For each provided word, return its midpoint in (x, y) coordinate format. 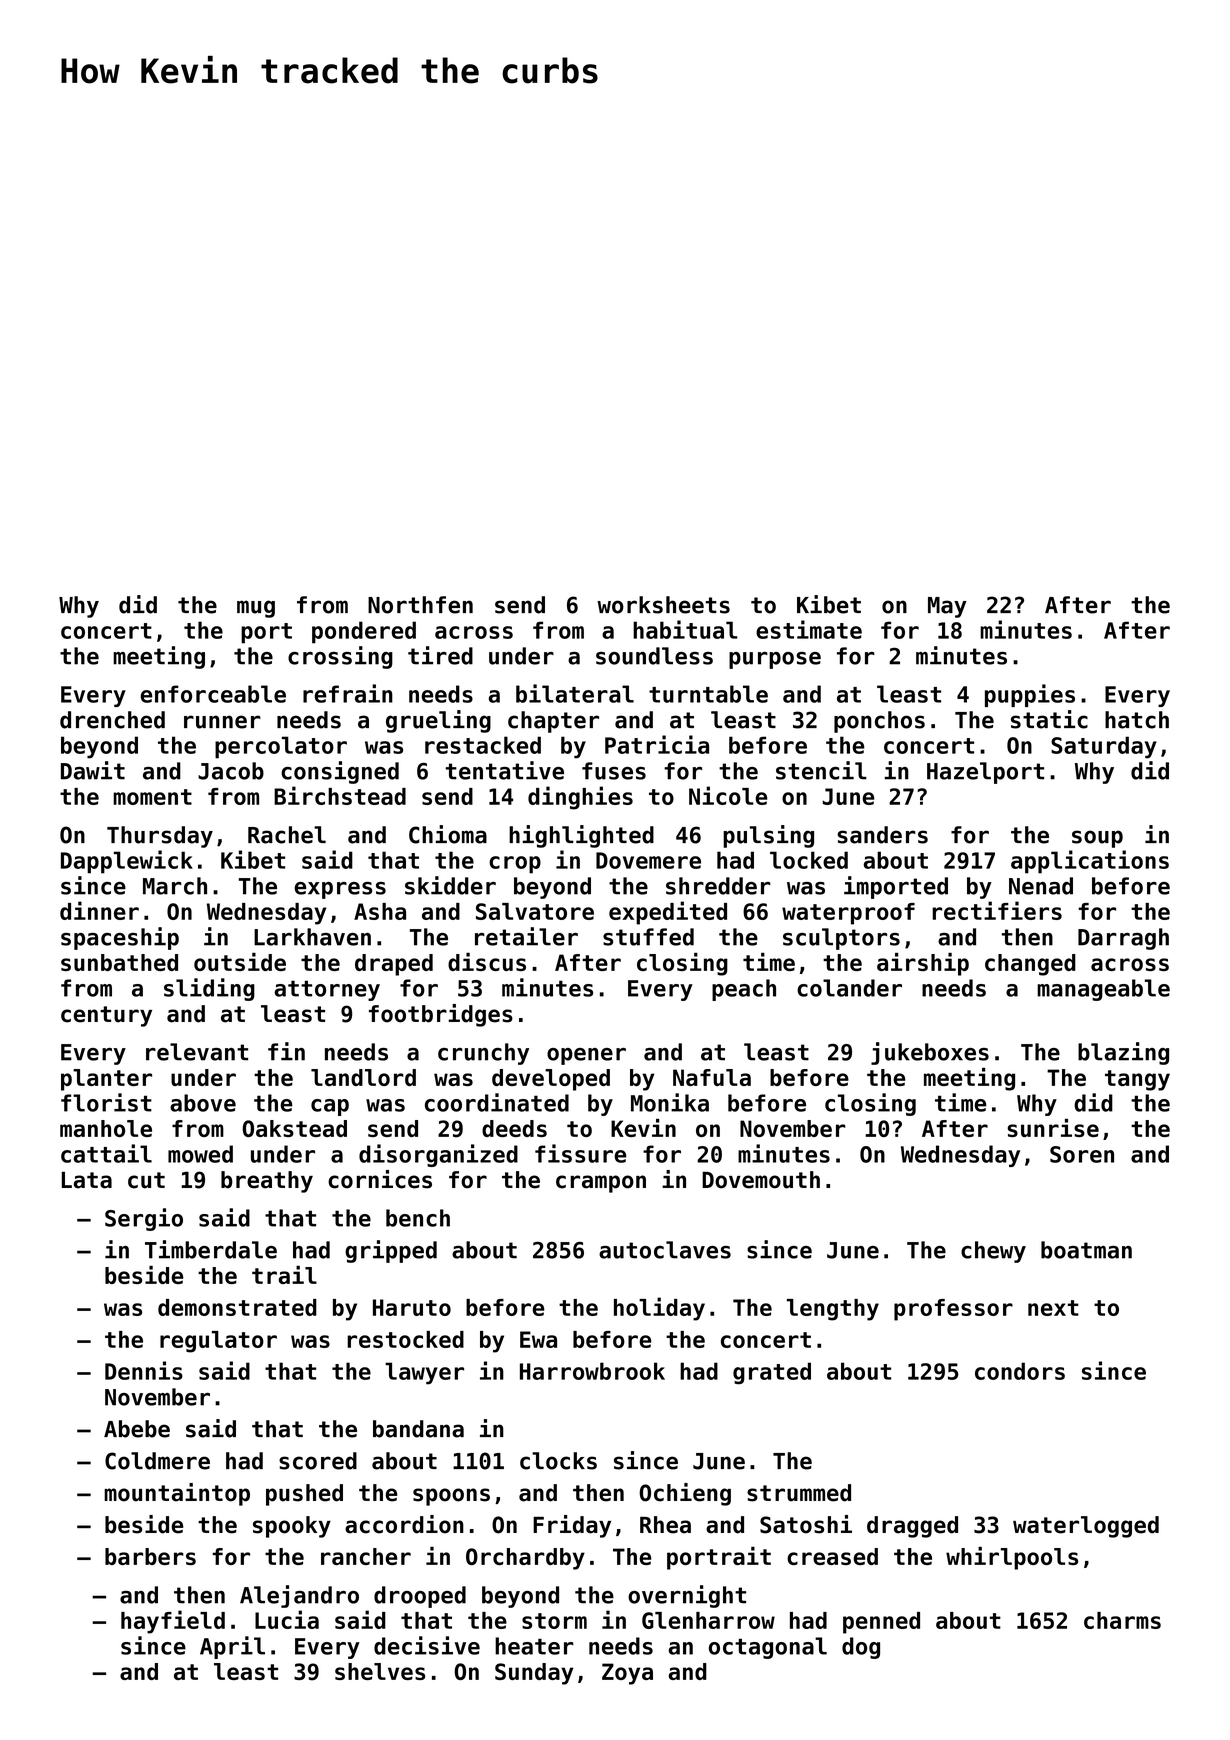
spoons (451, 1497)
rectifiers (997, 910)
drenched (112, 720)
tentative (505, 770)
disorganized (438, 1155)
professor (953, 1310)
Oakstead (294, 1128)
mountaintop (177, 1494)
